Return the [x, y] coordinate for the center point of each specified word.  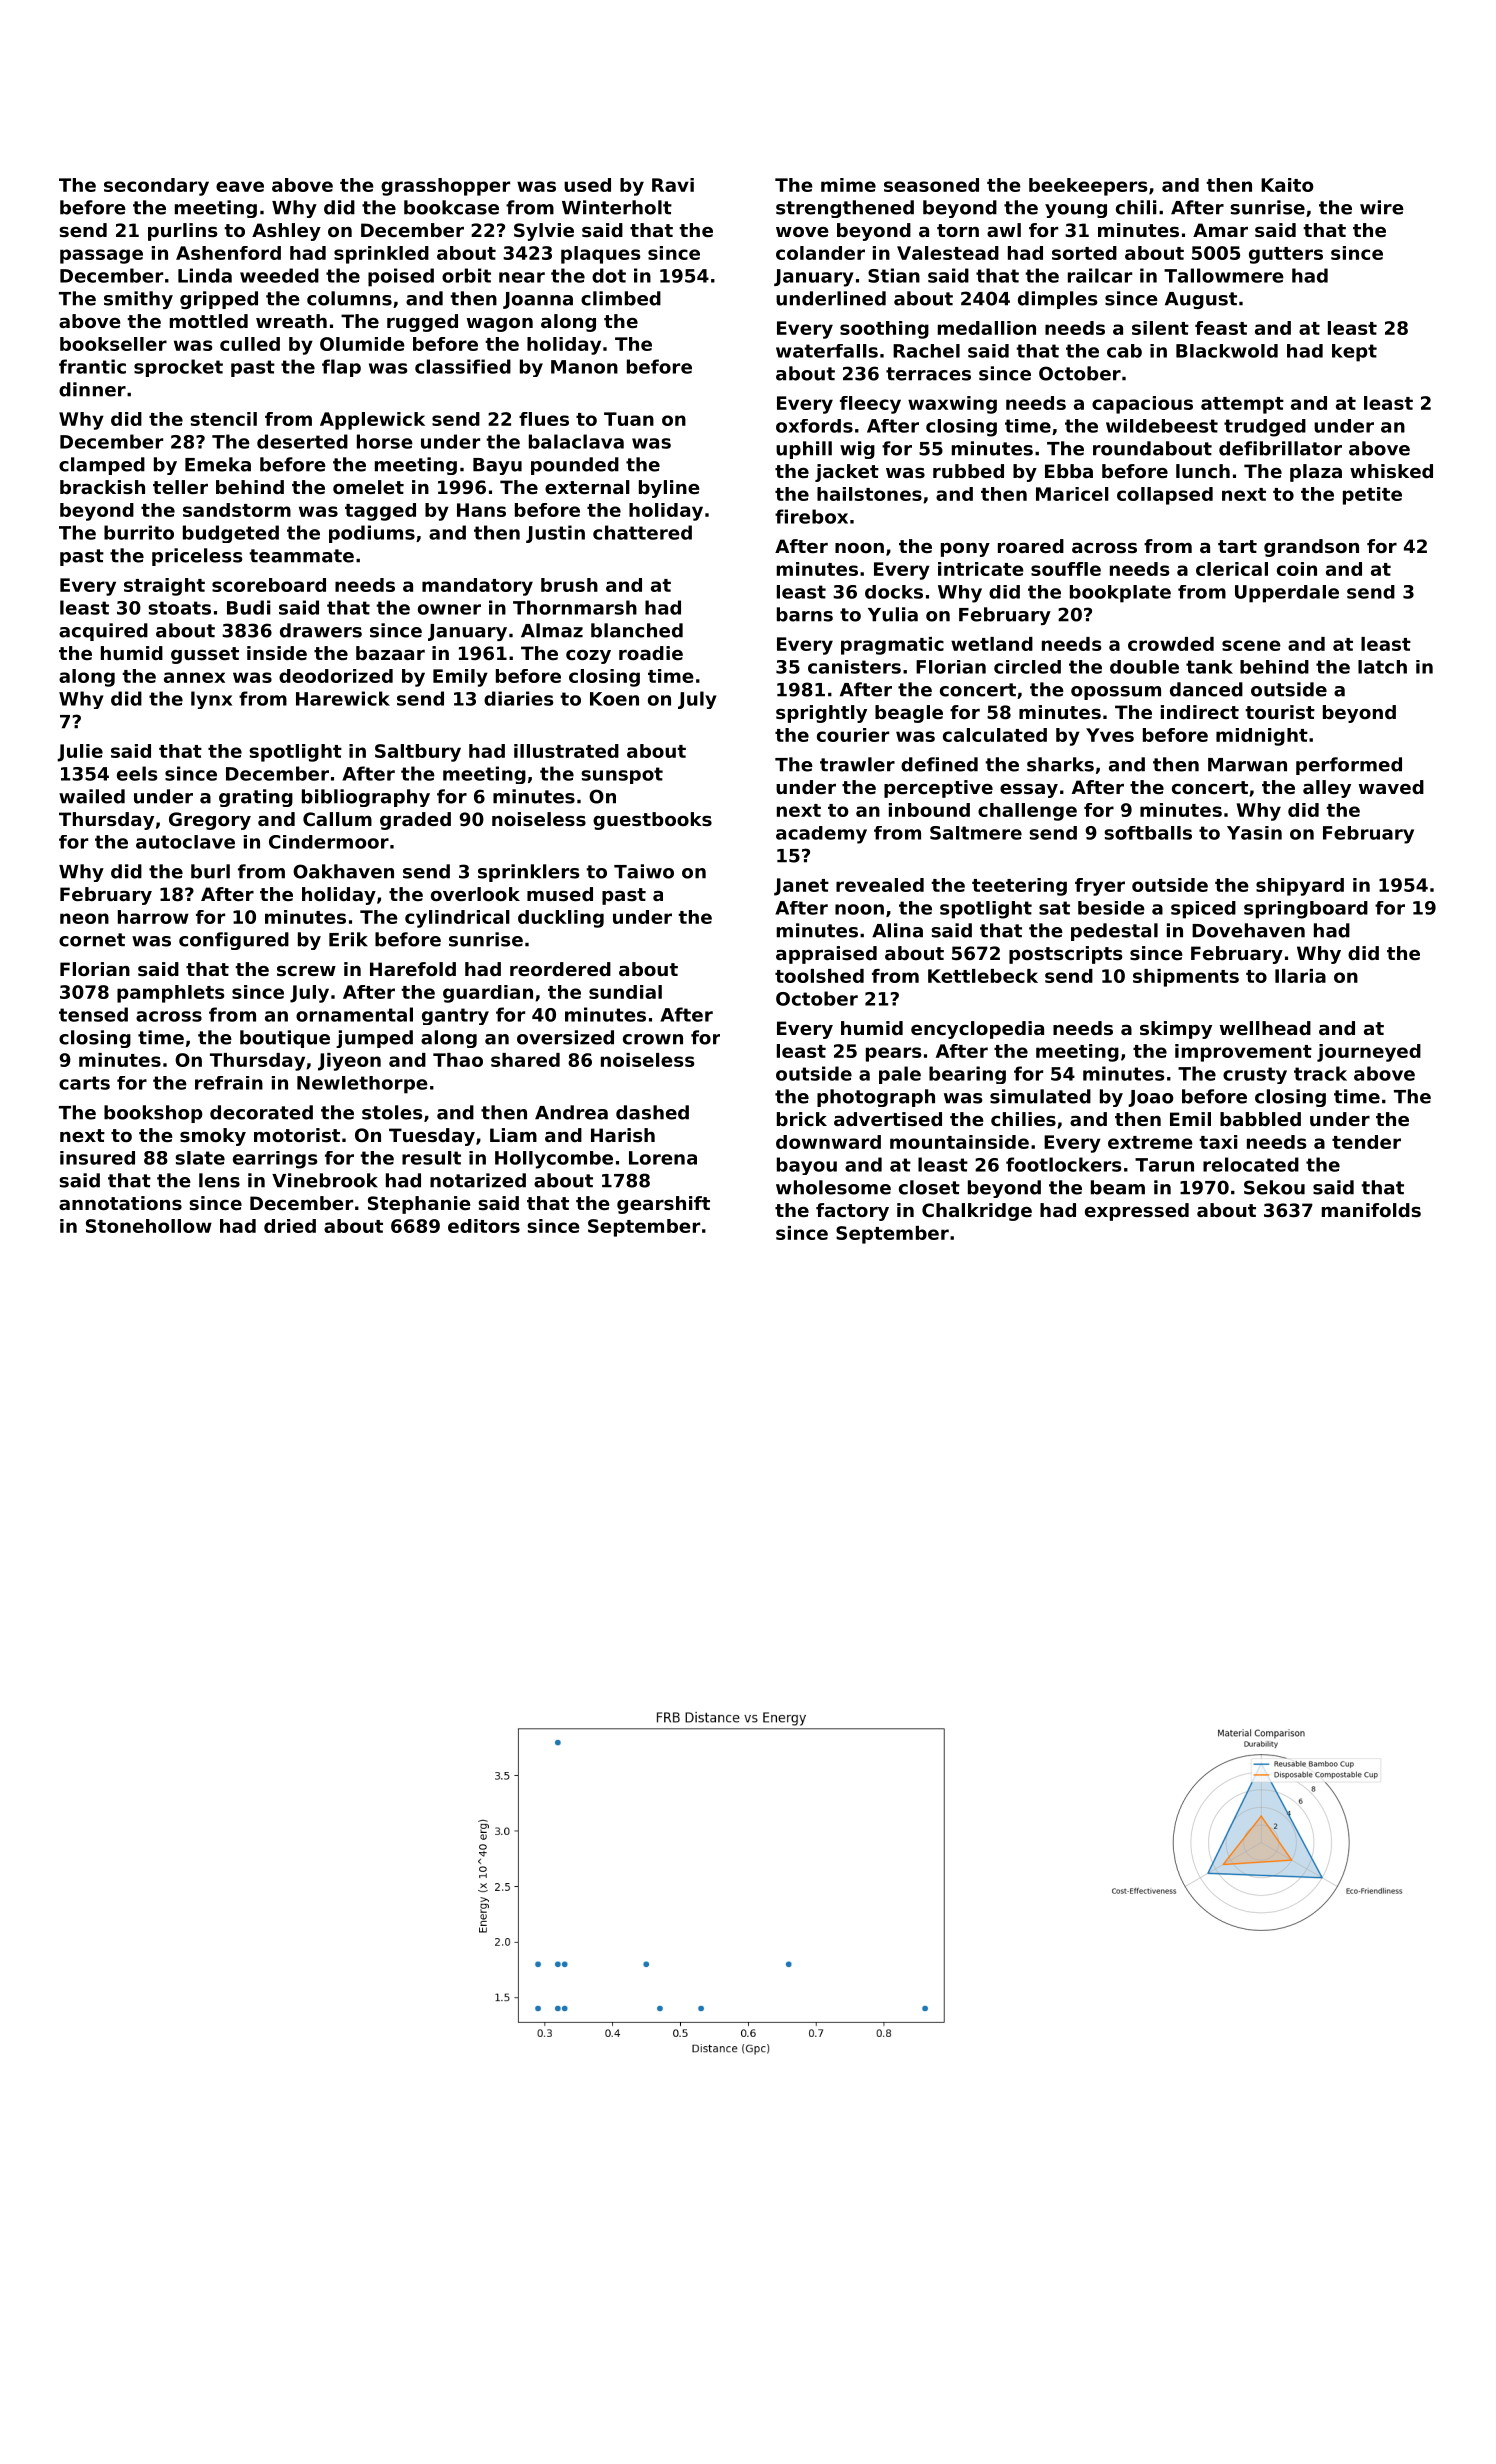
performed [1349, 766]
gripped [219, 300]
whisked [1391, 471]
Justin [555, 534]
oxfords [814, 426]
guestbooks [652, 821]
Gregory [210, 821]
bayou [807, 1166]
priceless [197, 557]
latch [1382, 667]
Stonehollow [149, 1226]
